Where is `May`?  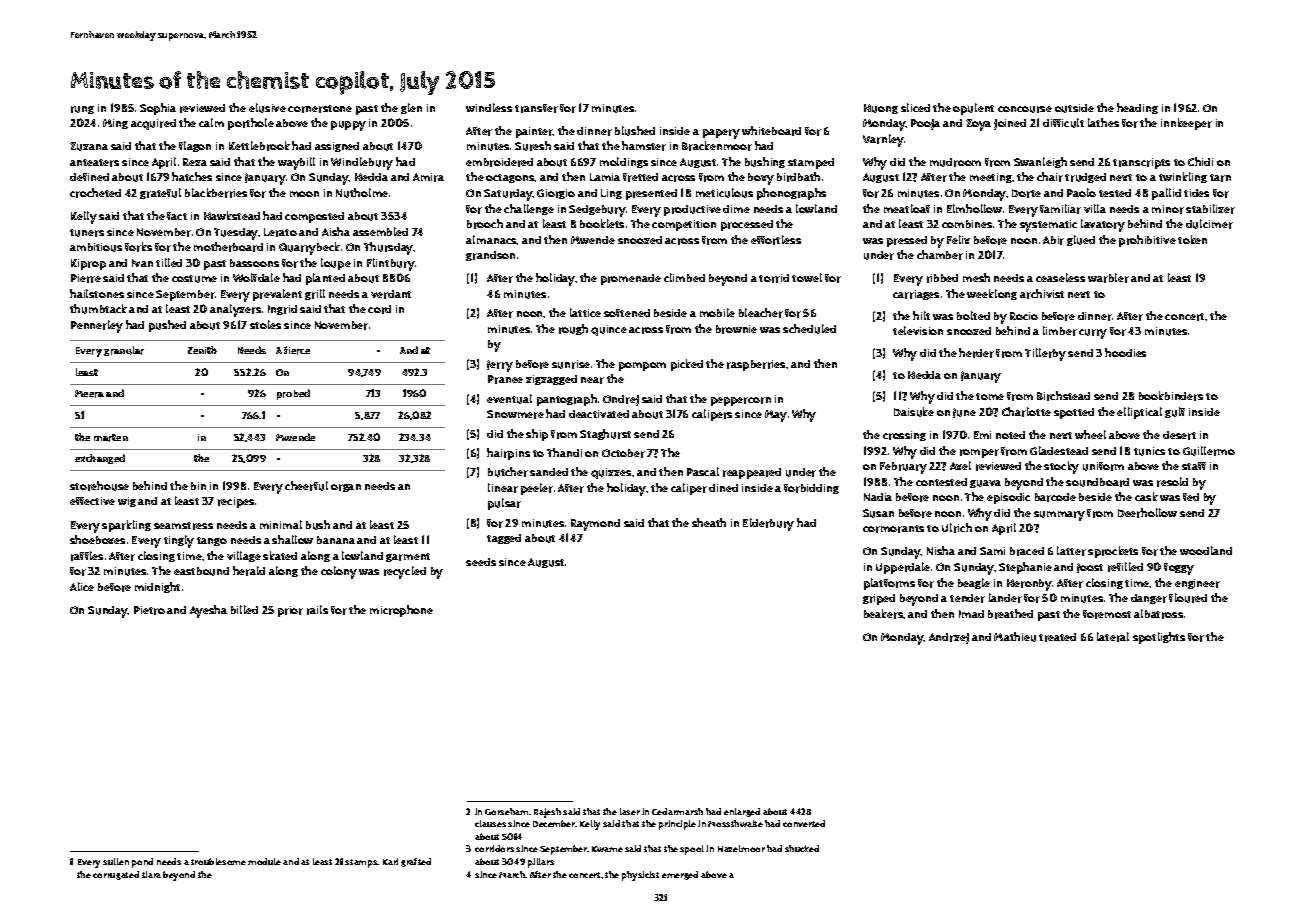
May is located at coordinates (776, 416).
